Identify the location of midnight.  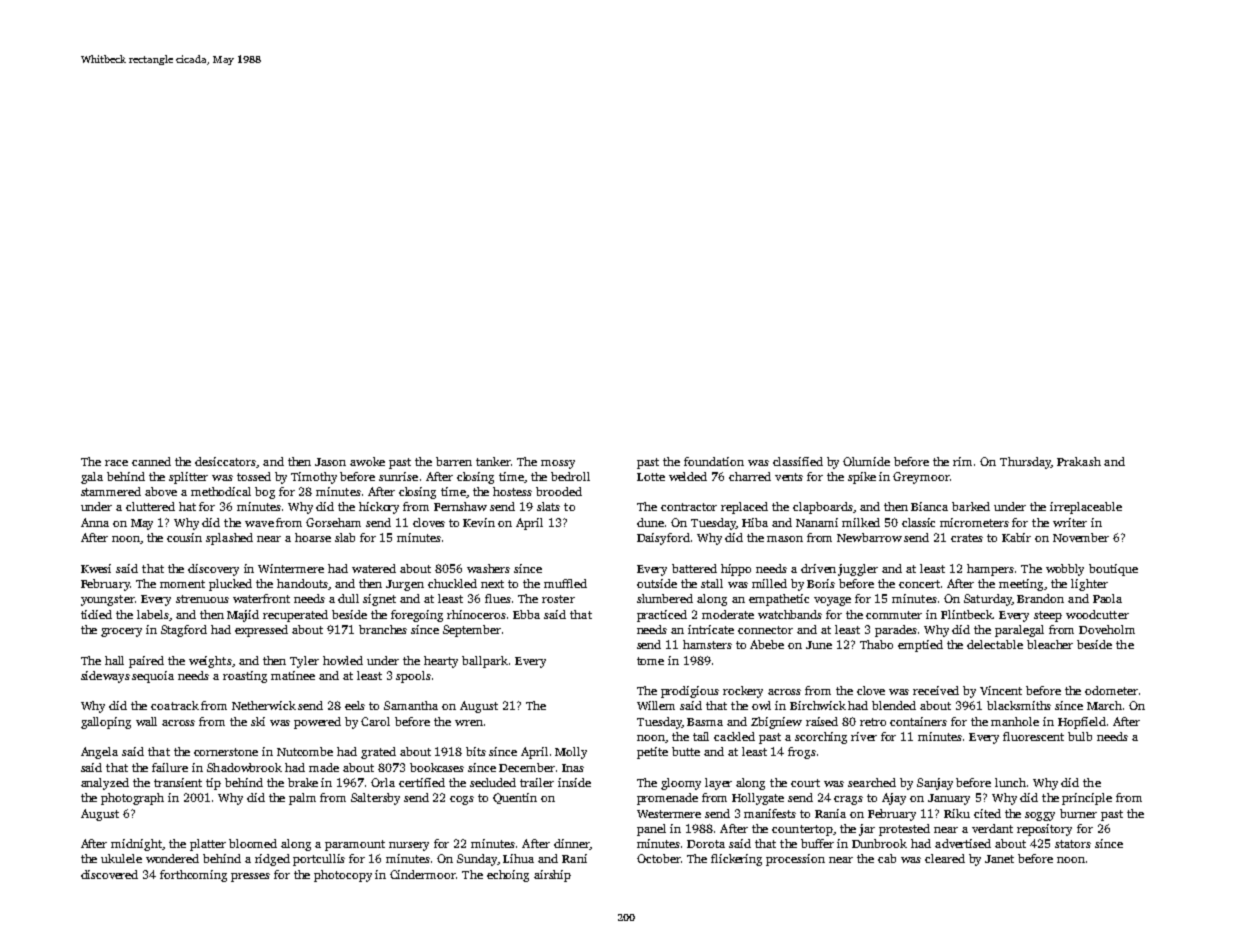
(136, 845).
